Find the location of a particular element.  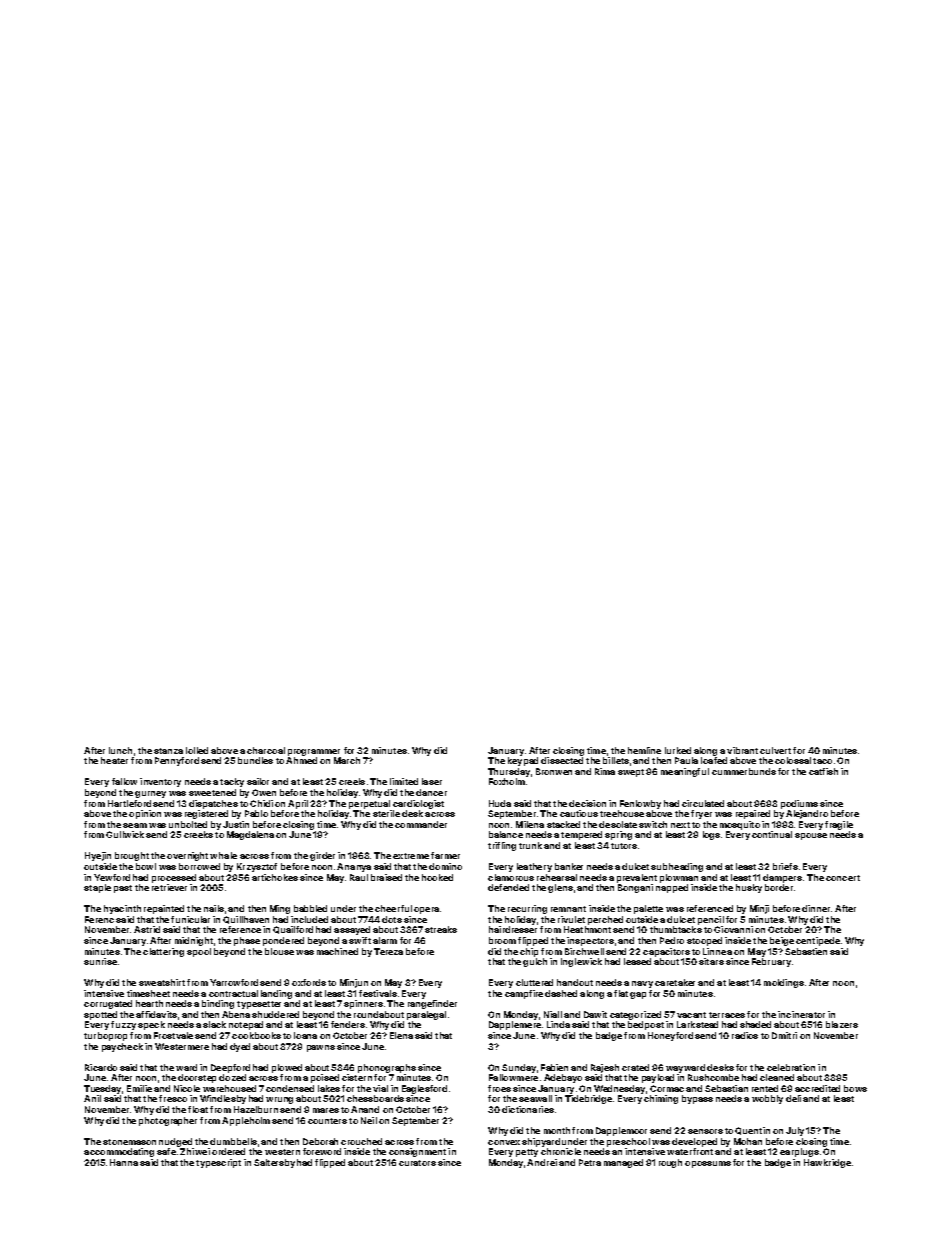

typescript is located at coordinates (218, 1163).
